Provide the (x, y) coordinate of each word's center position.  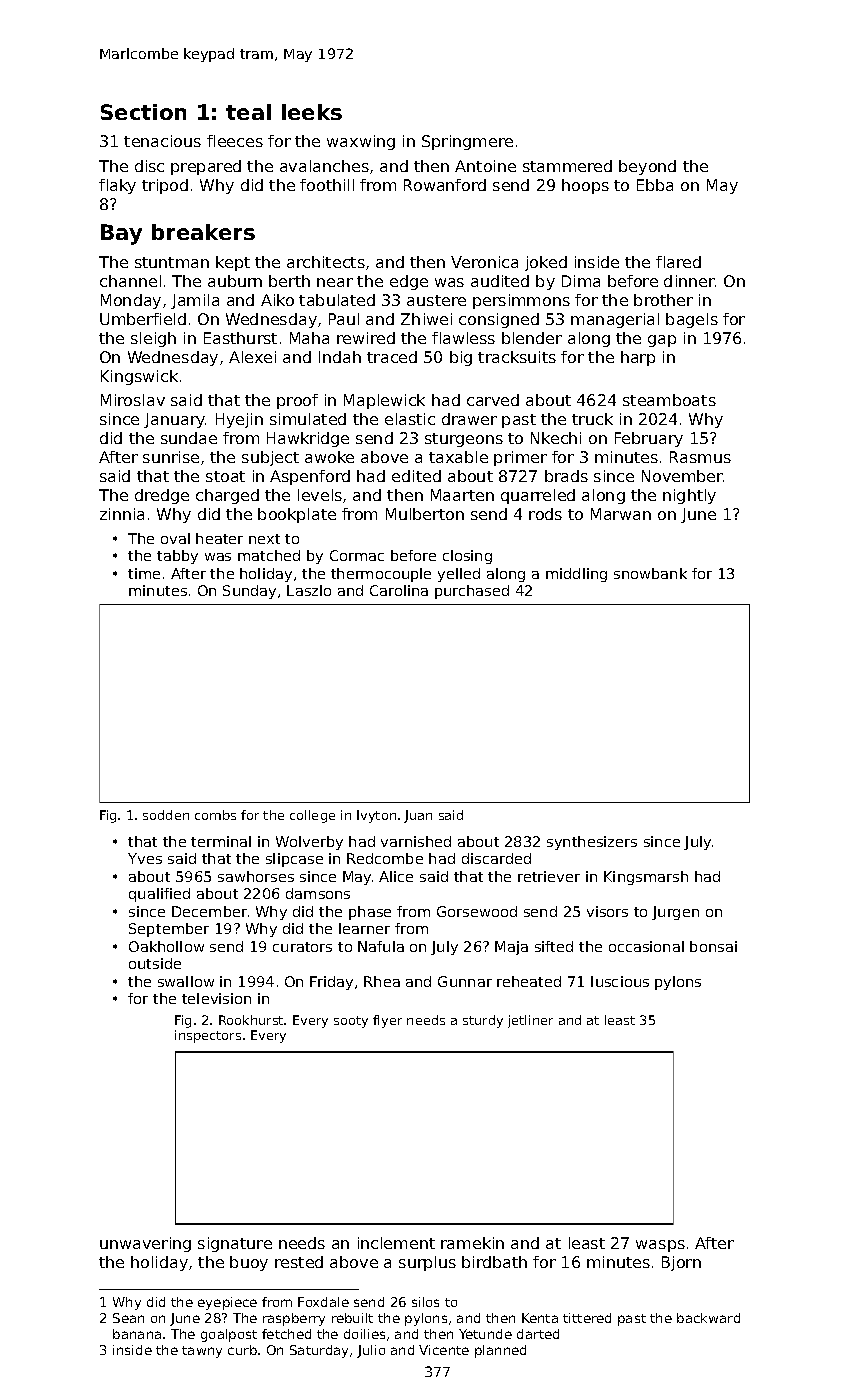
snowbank (650, 573)
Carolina (399, 590)
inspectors (208, 1036)
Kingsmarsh (646, 878)
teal (248, 112)
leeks (312, 112)
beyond (647, 167)
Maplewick (384, 401)
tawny (202, 1352)
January (175, 420)
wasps (660, 1246)
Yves (145, 858)
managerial (615, 320)
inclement (396, 1243)
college (312, 816)
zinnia (122, 514)
